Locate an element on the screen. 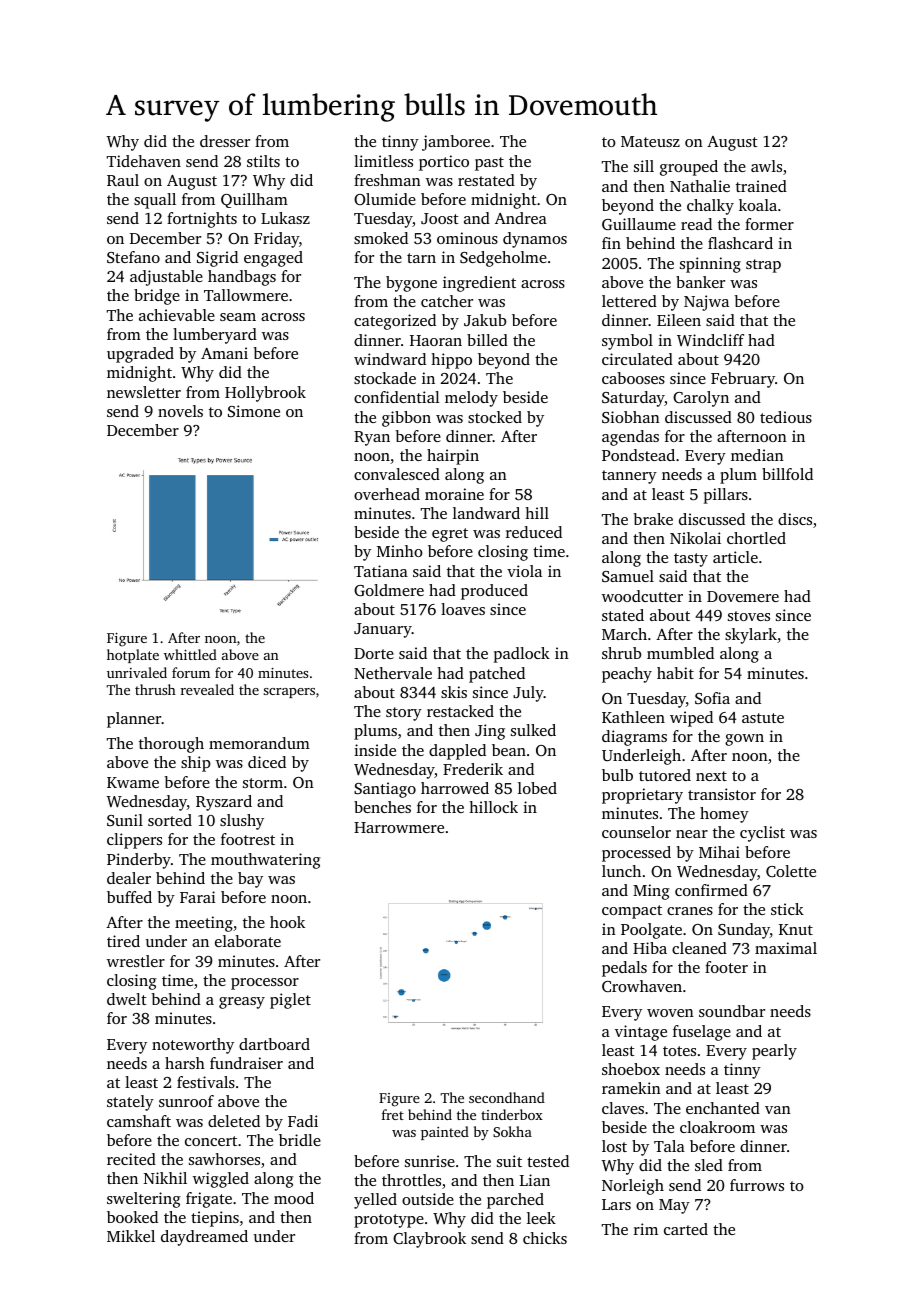  egret is located at coordinates (450, 535).
